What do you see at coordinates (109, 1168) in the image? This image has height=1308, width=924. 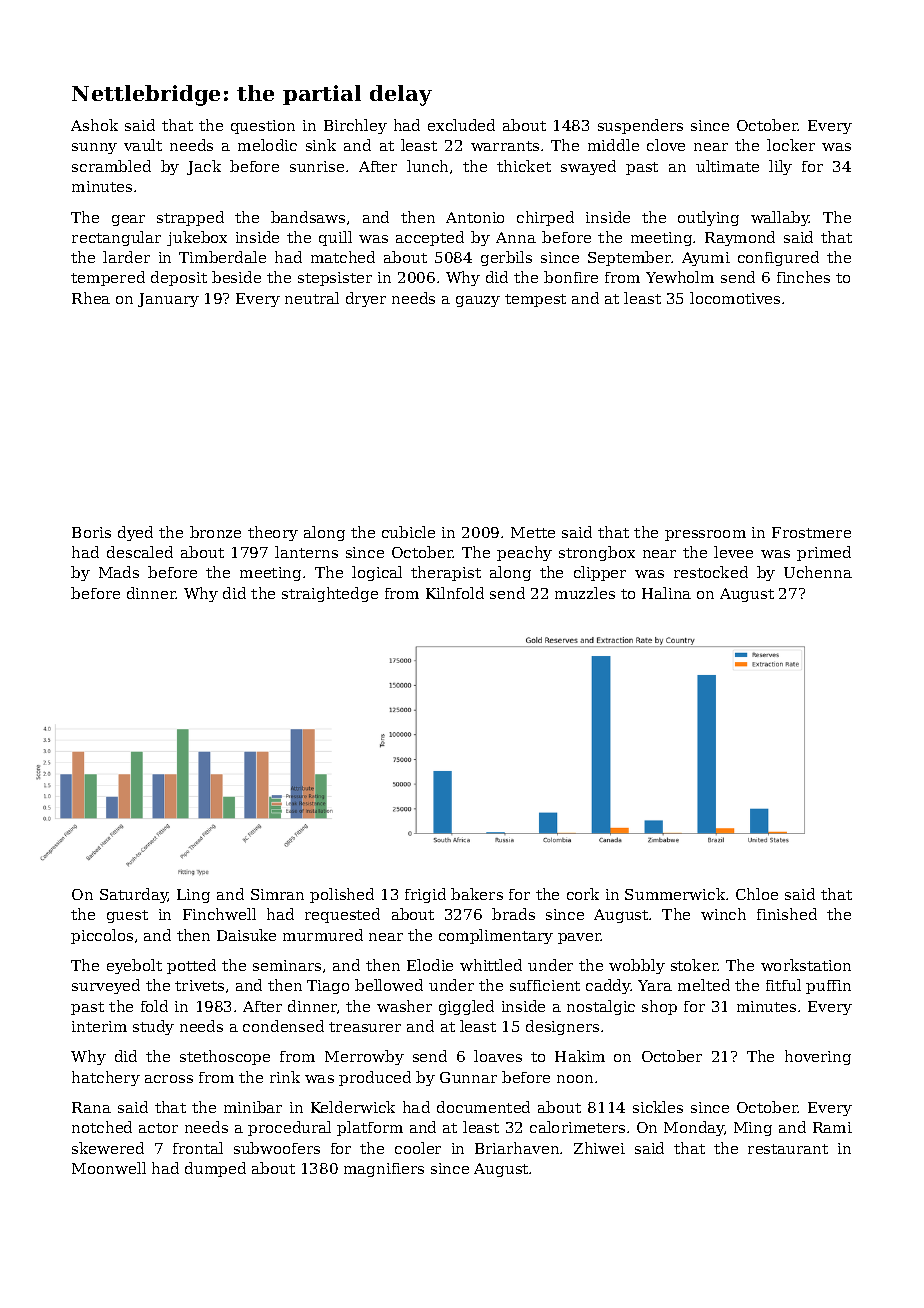 I see `Moonwell` at bounding box center [109, 1168].
